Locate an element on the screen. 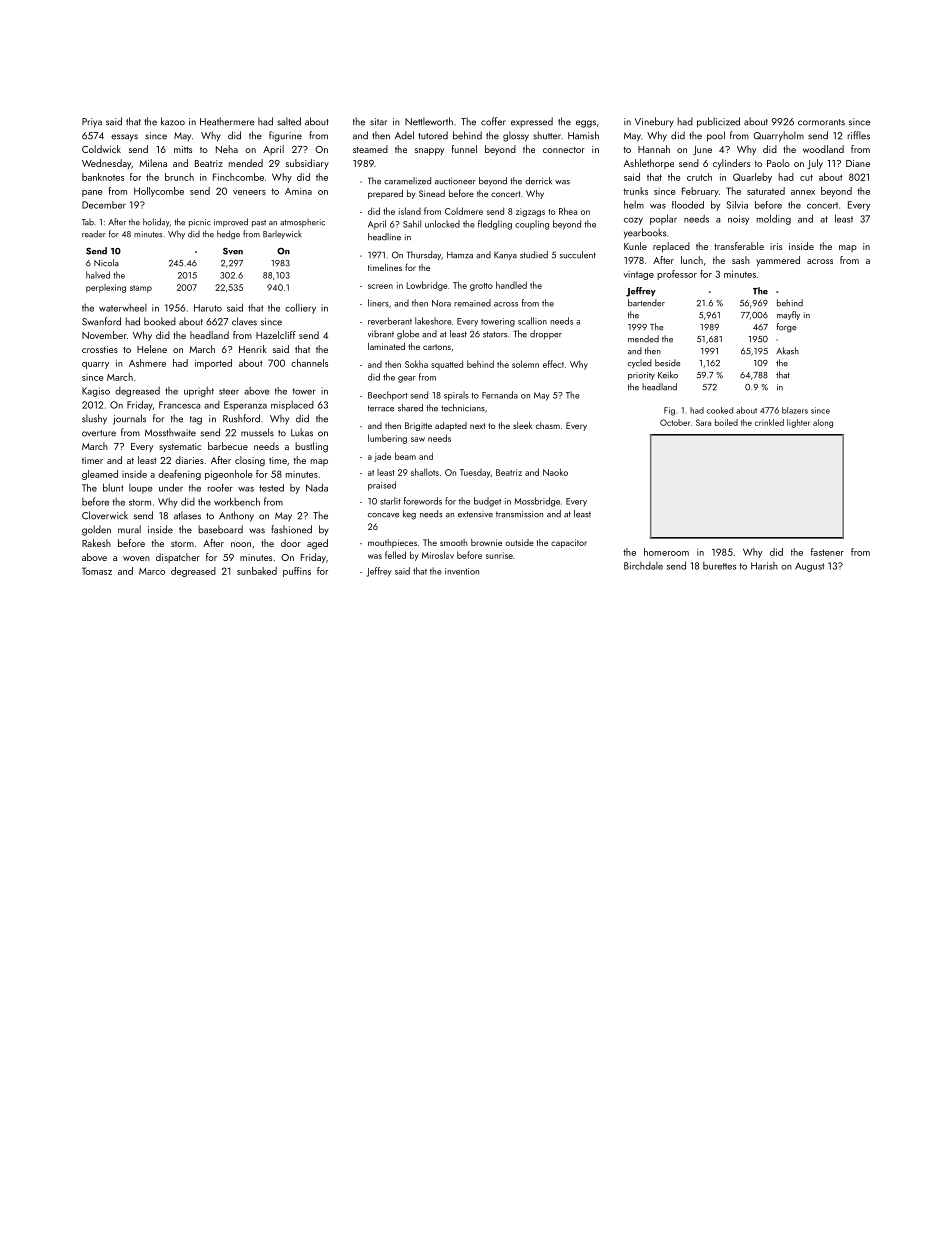  Kanya is located at coordinates (505, 256).
